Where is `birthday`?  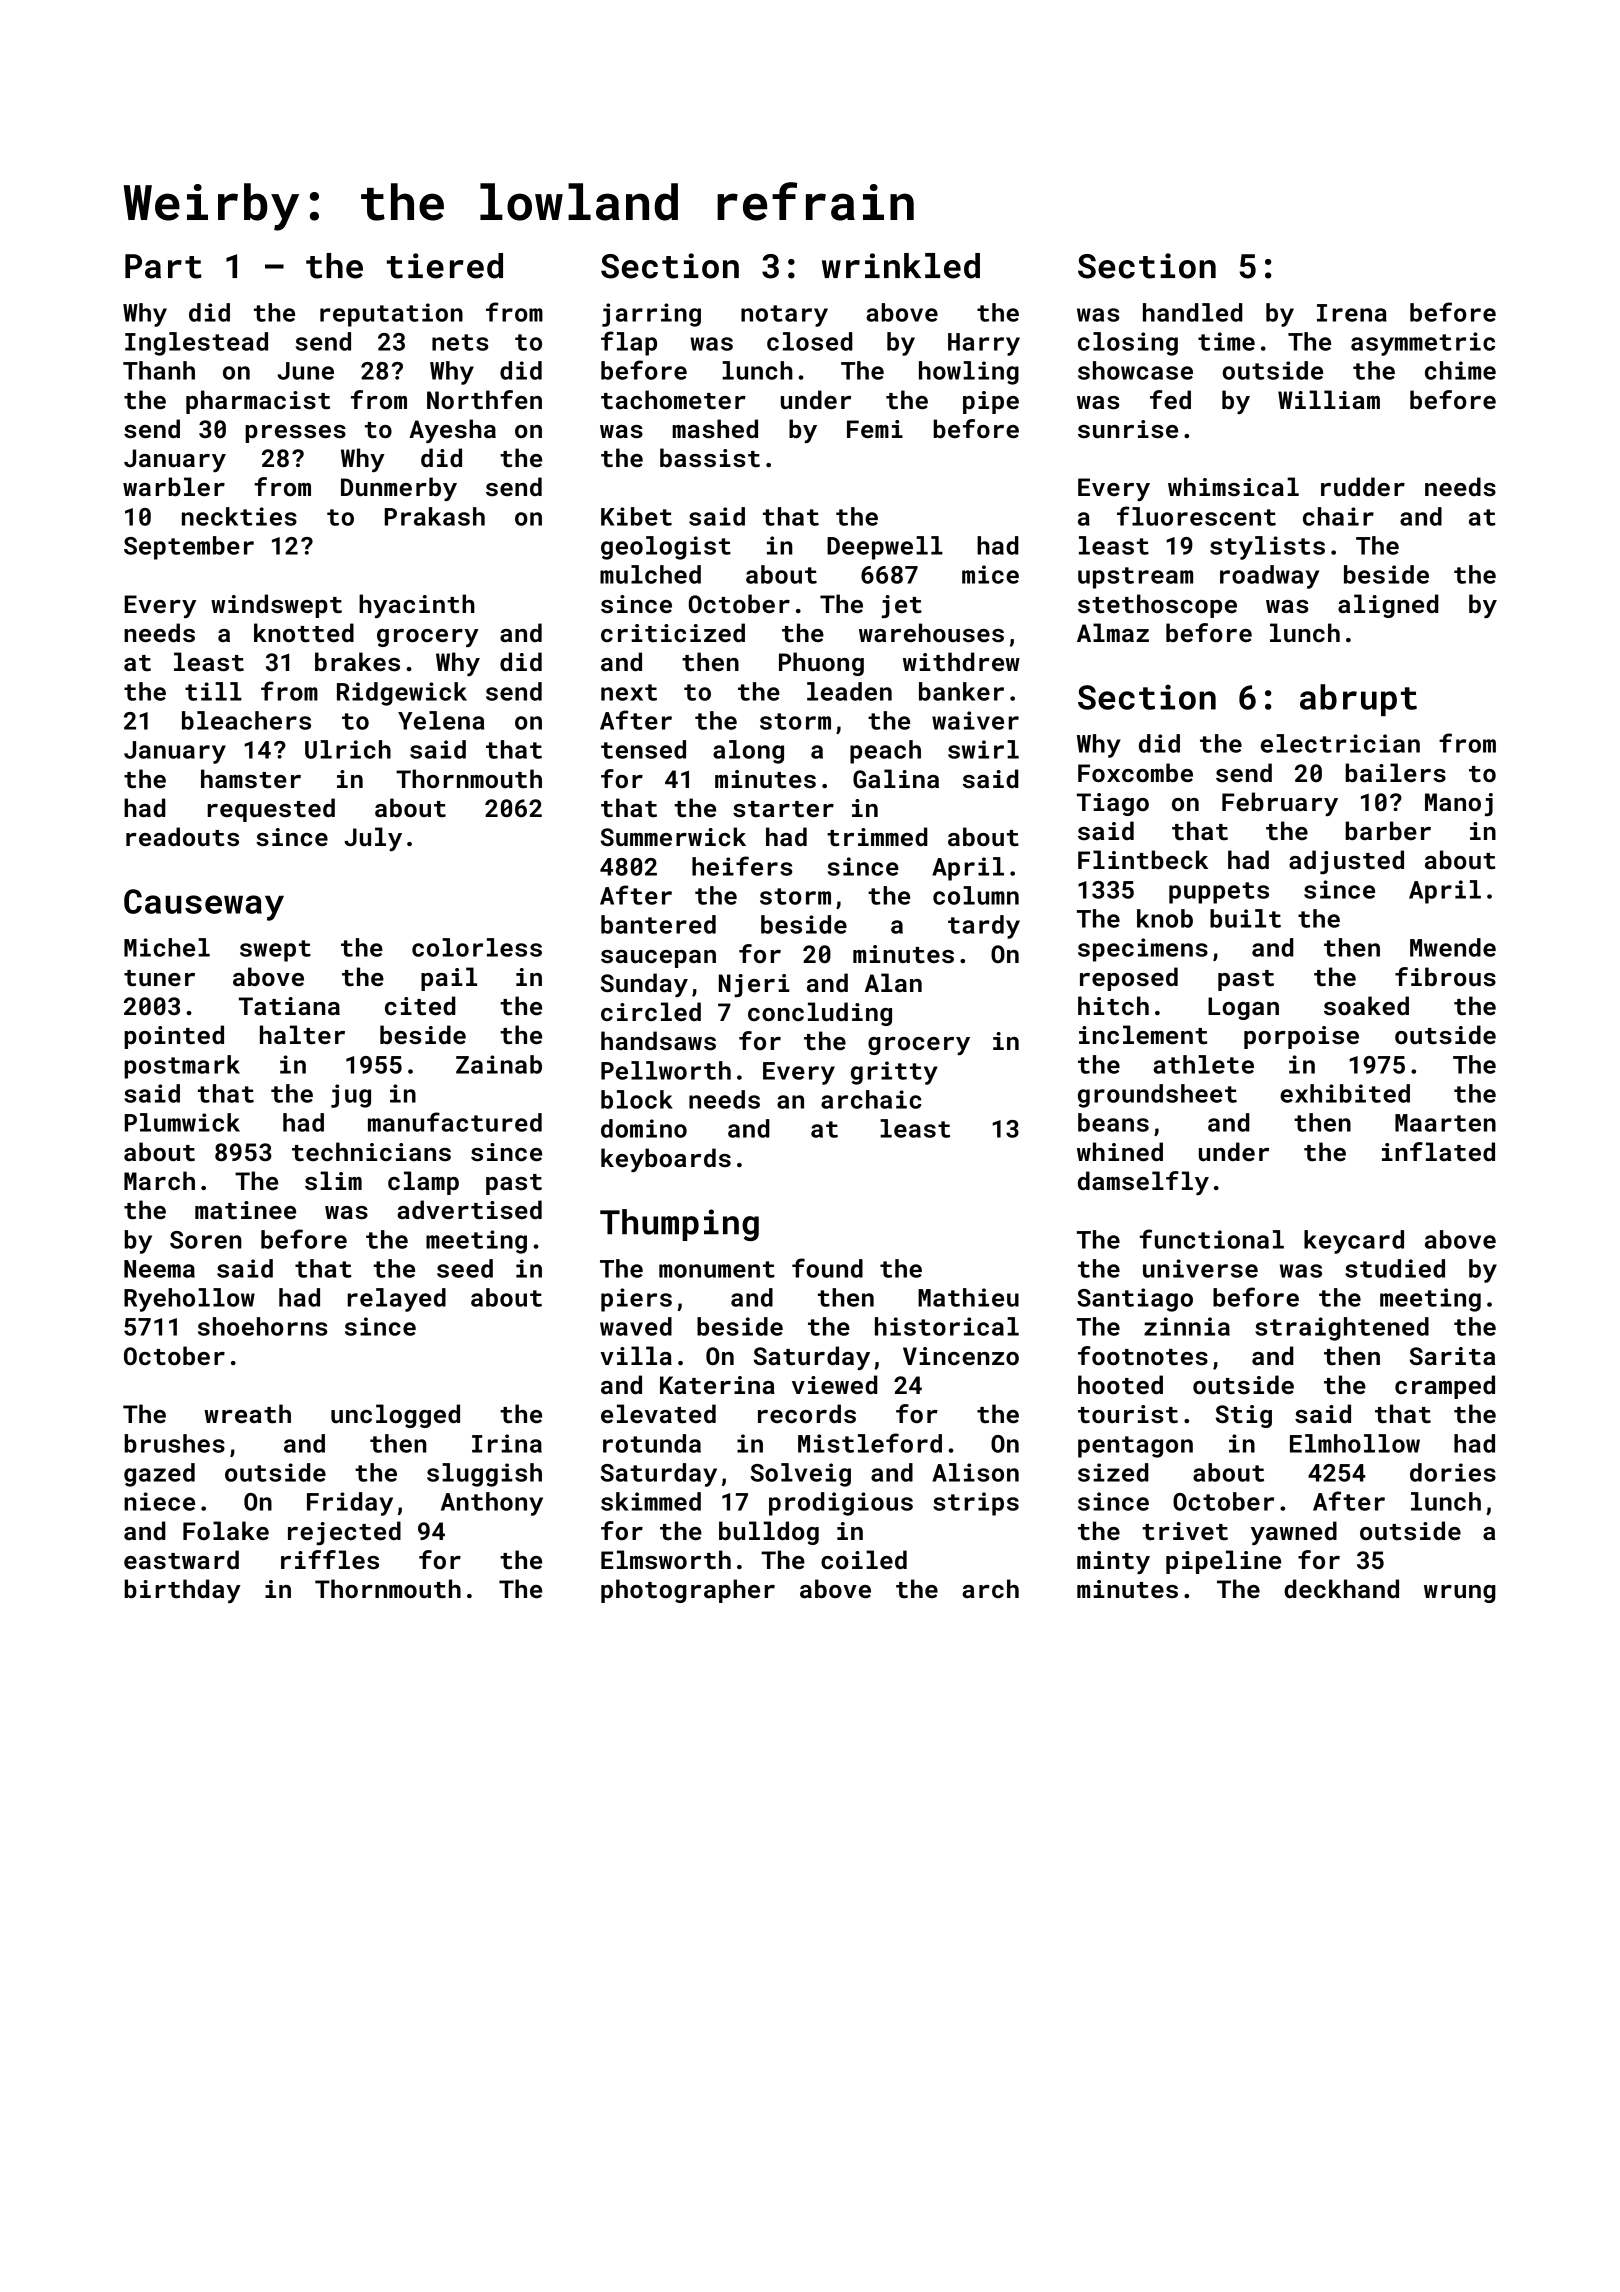
birthday is located at coordinates (182, 1591).
